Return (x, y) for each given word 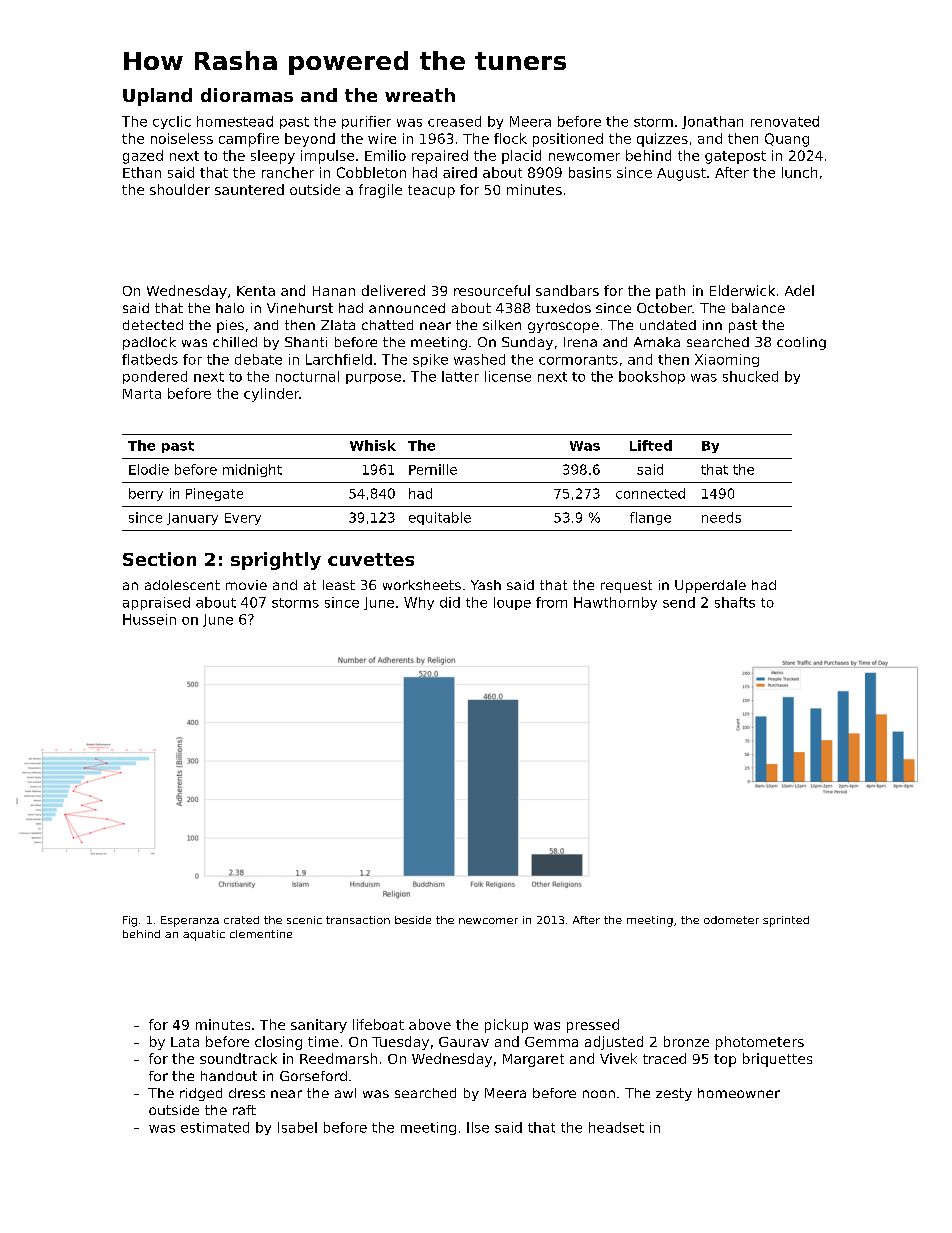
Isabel (297, 1127)
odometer (731, 920)
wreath (420, 95)
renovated (785, 121)
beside (413, 920)
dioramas (247, 95)
